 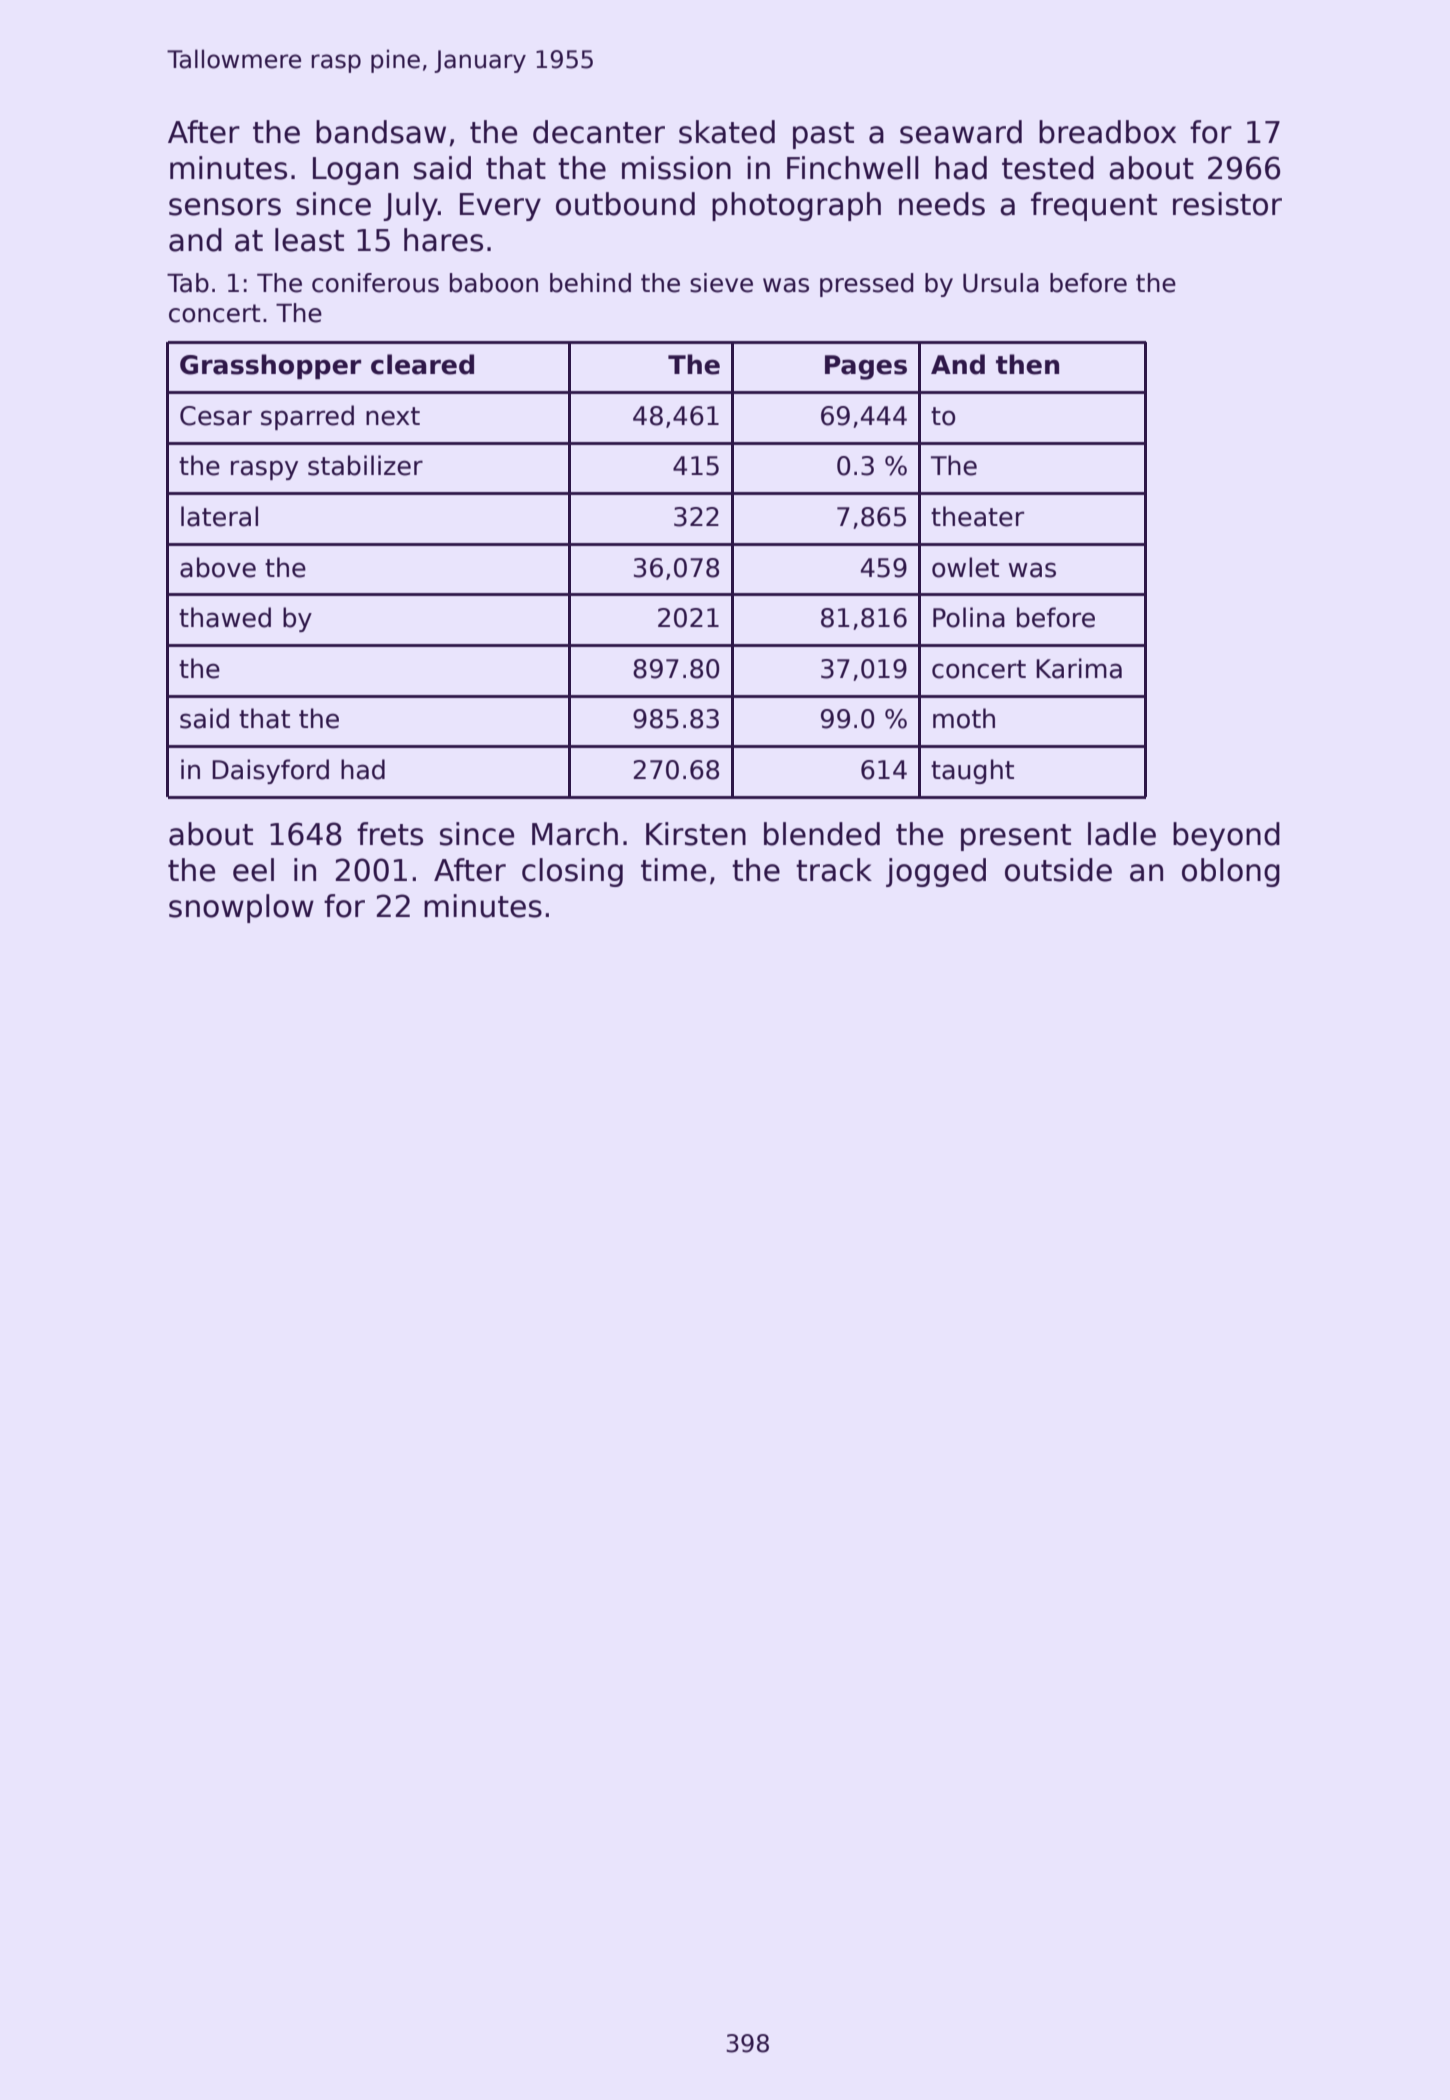 What do you see at coordinates (218, 567) in the image?
I see `above` at bounding box center [218, 567].
